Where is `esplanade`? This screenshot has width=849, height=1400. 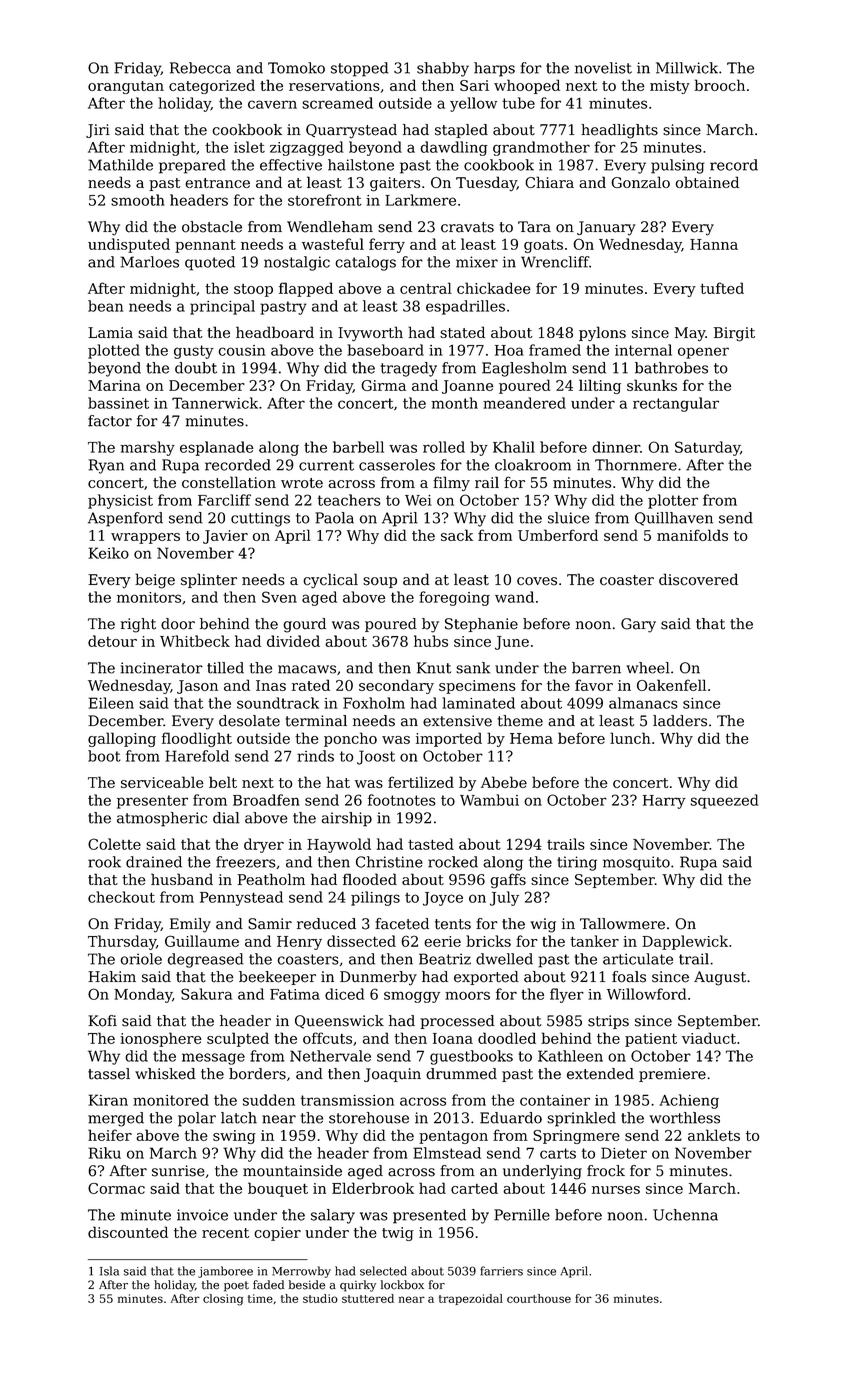 esplanade is located at coordinates (216, 448).
